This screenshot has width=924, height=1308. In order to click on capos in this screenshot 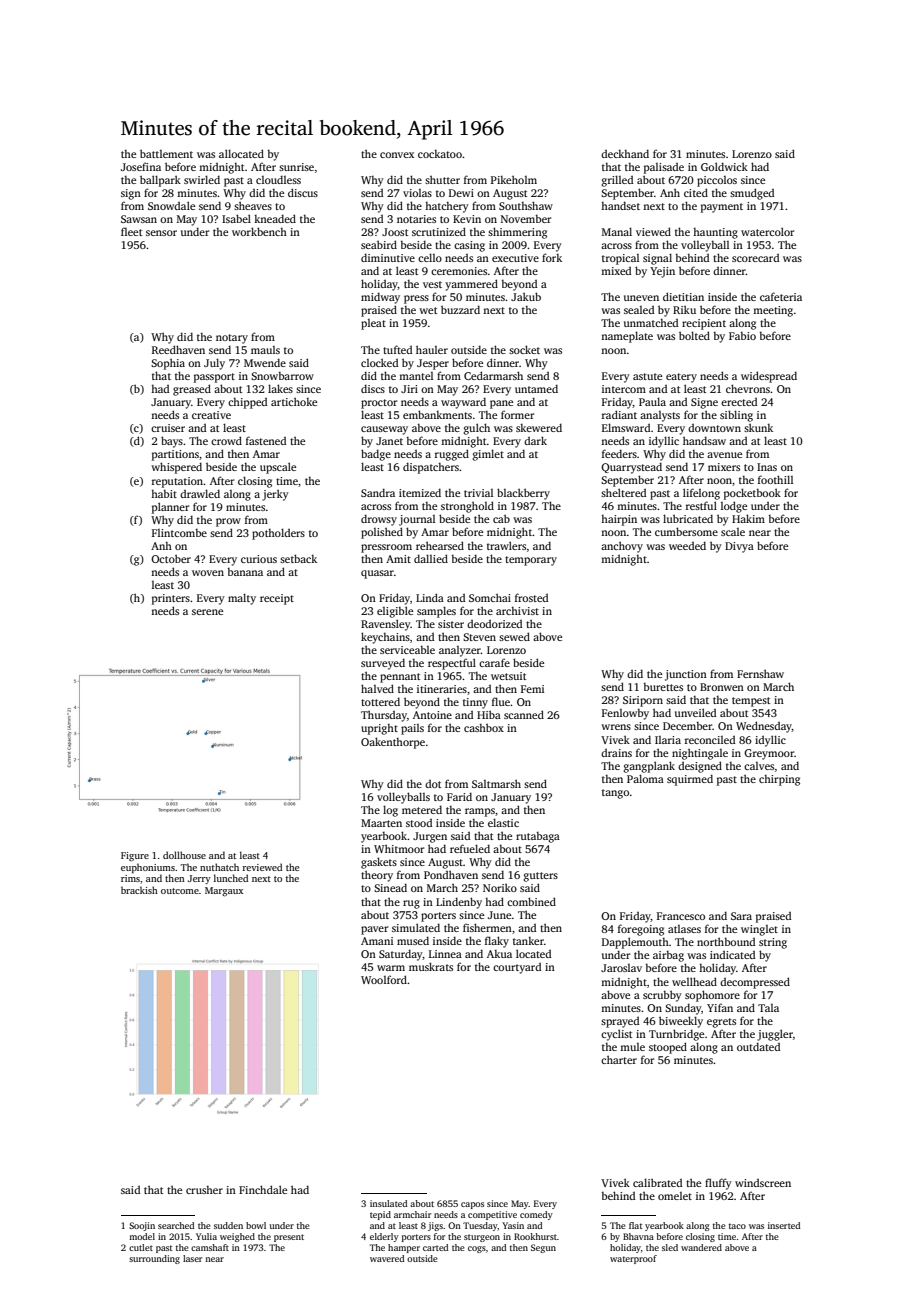, I will do `click(472, 1205)`.
